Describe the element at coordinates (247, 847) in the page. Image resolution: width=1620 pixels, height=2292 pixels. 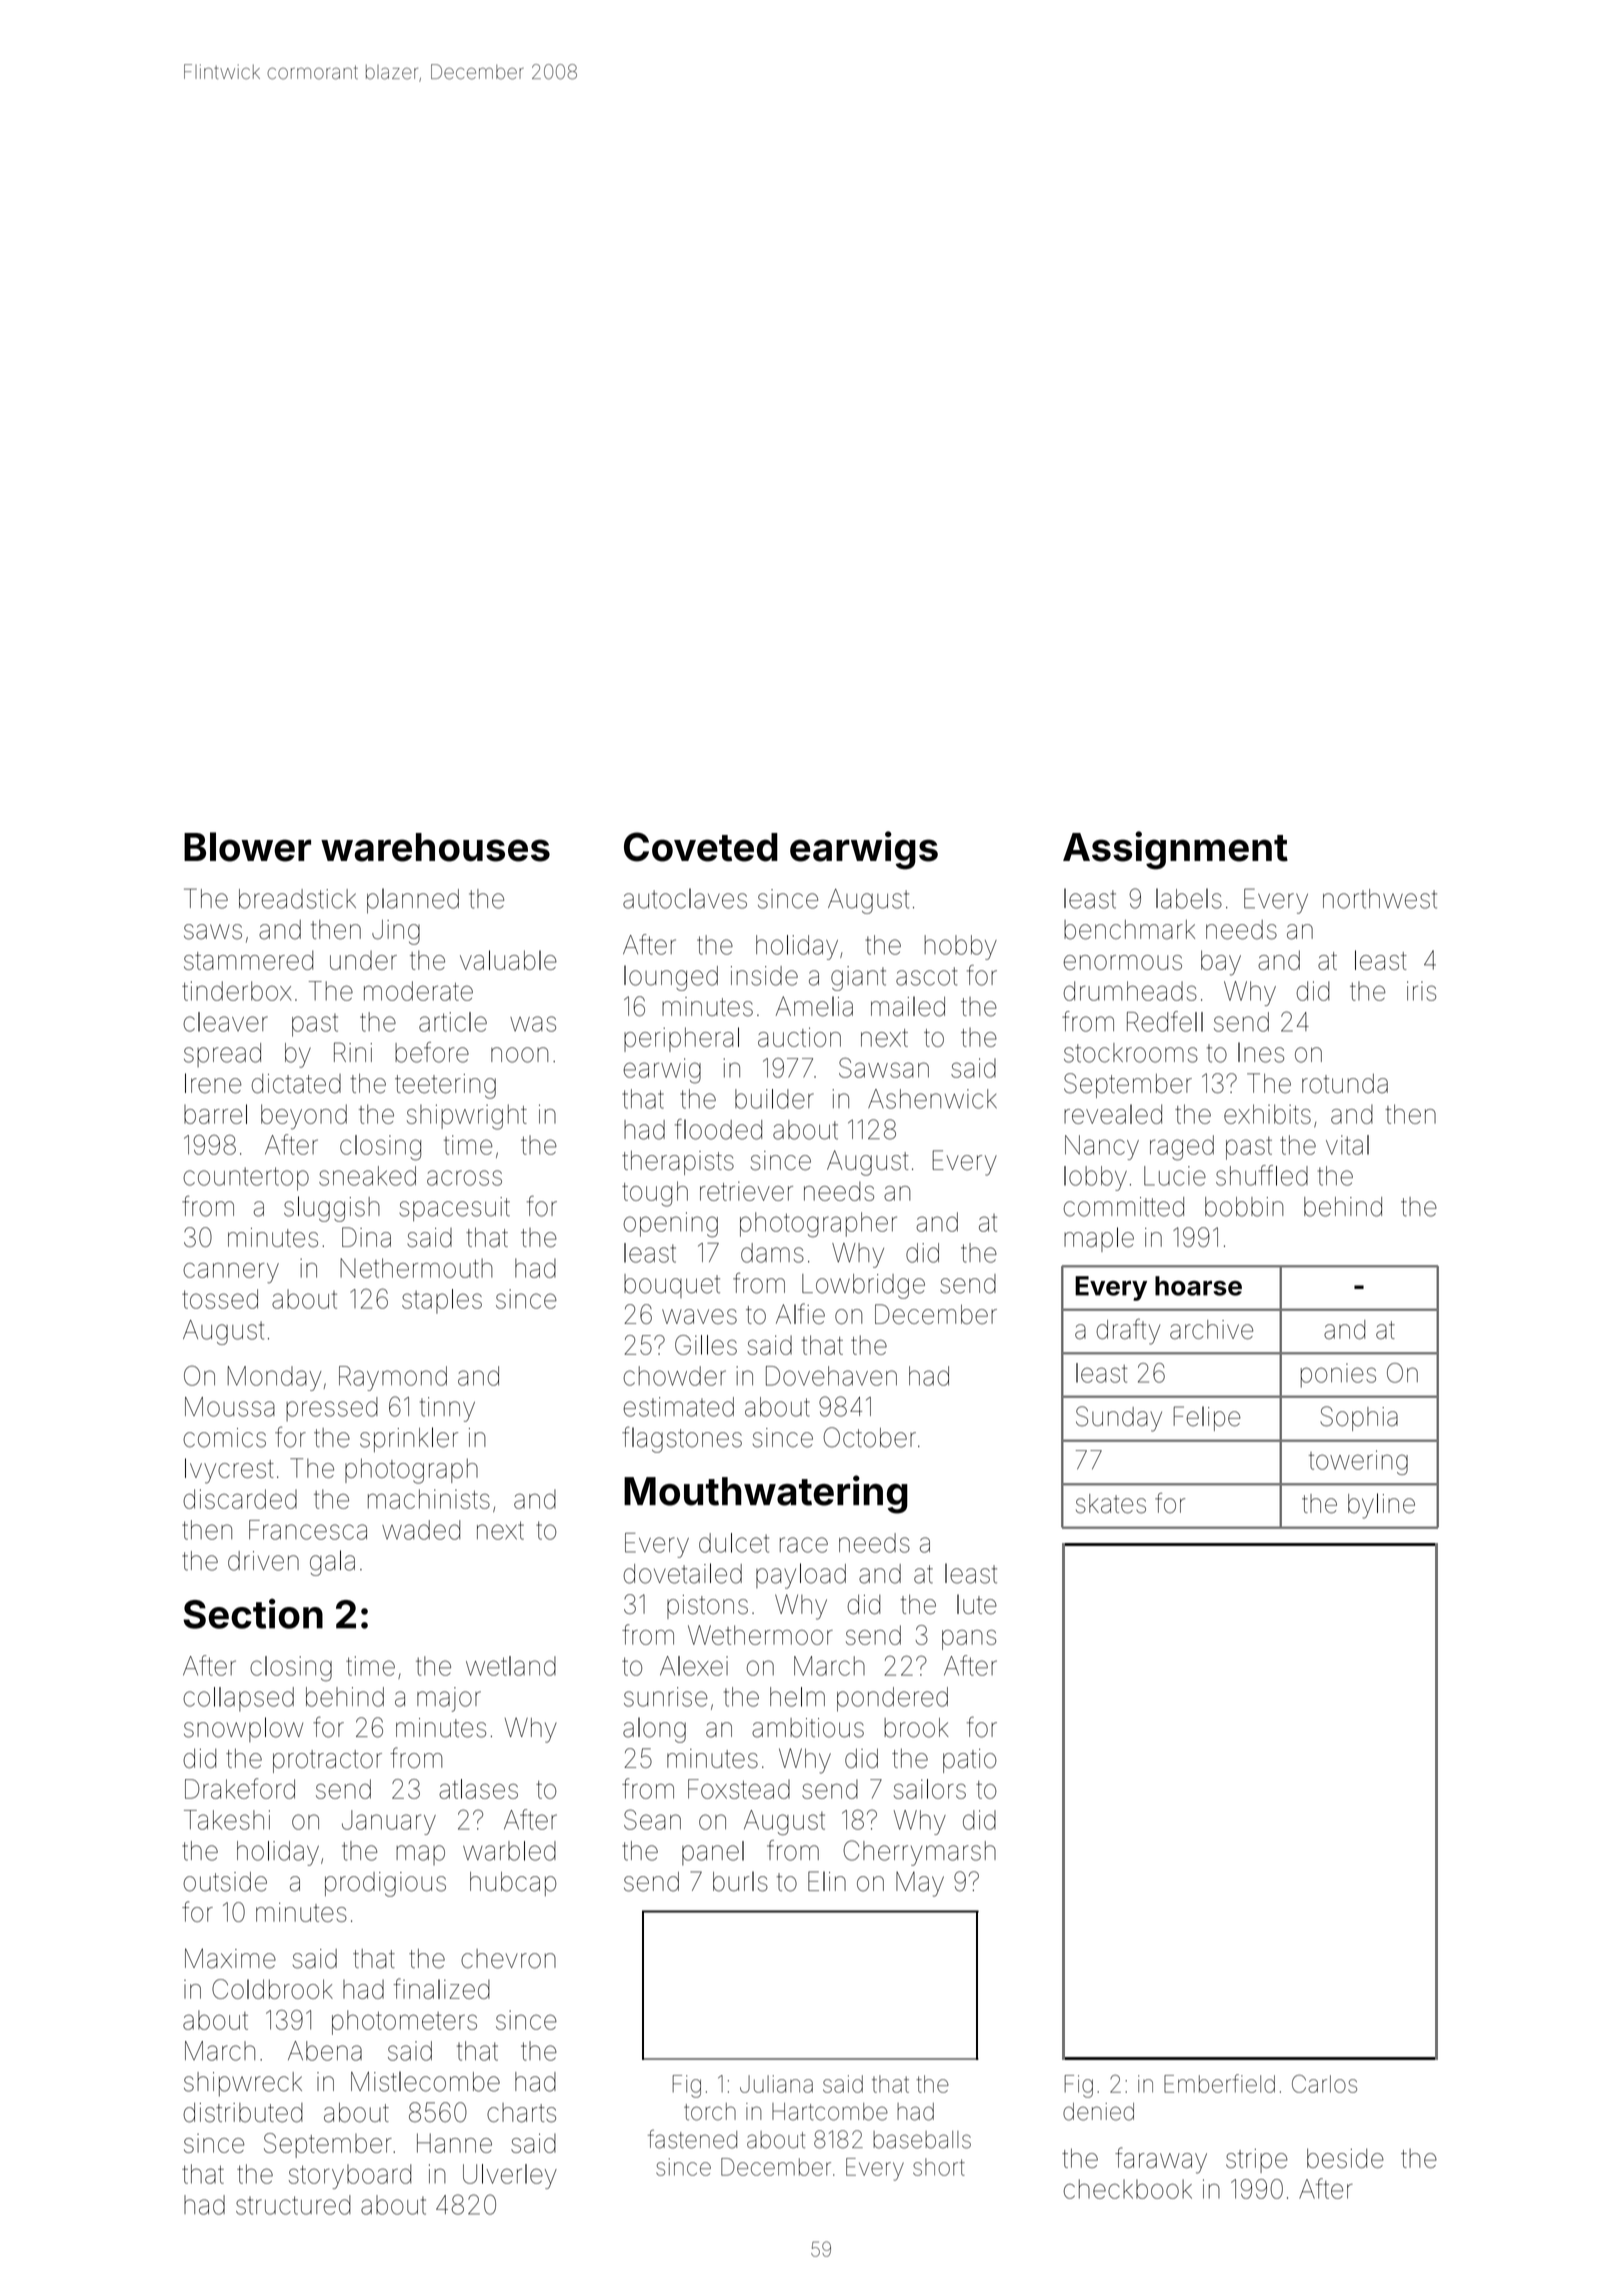
I see `Blower` at that location.
